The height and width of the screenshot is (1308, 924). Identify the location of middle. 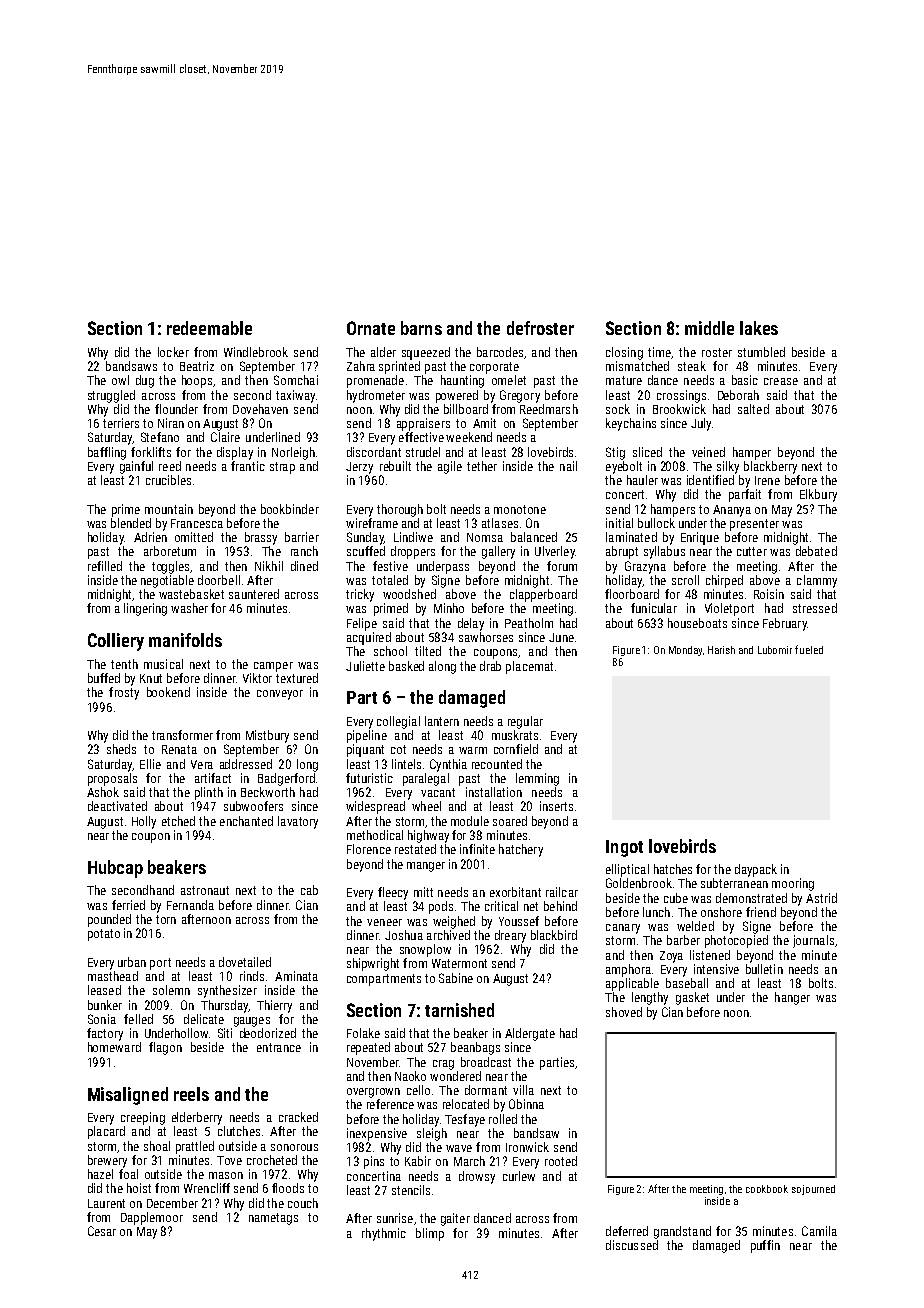
(709, 328).
